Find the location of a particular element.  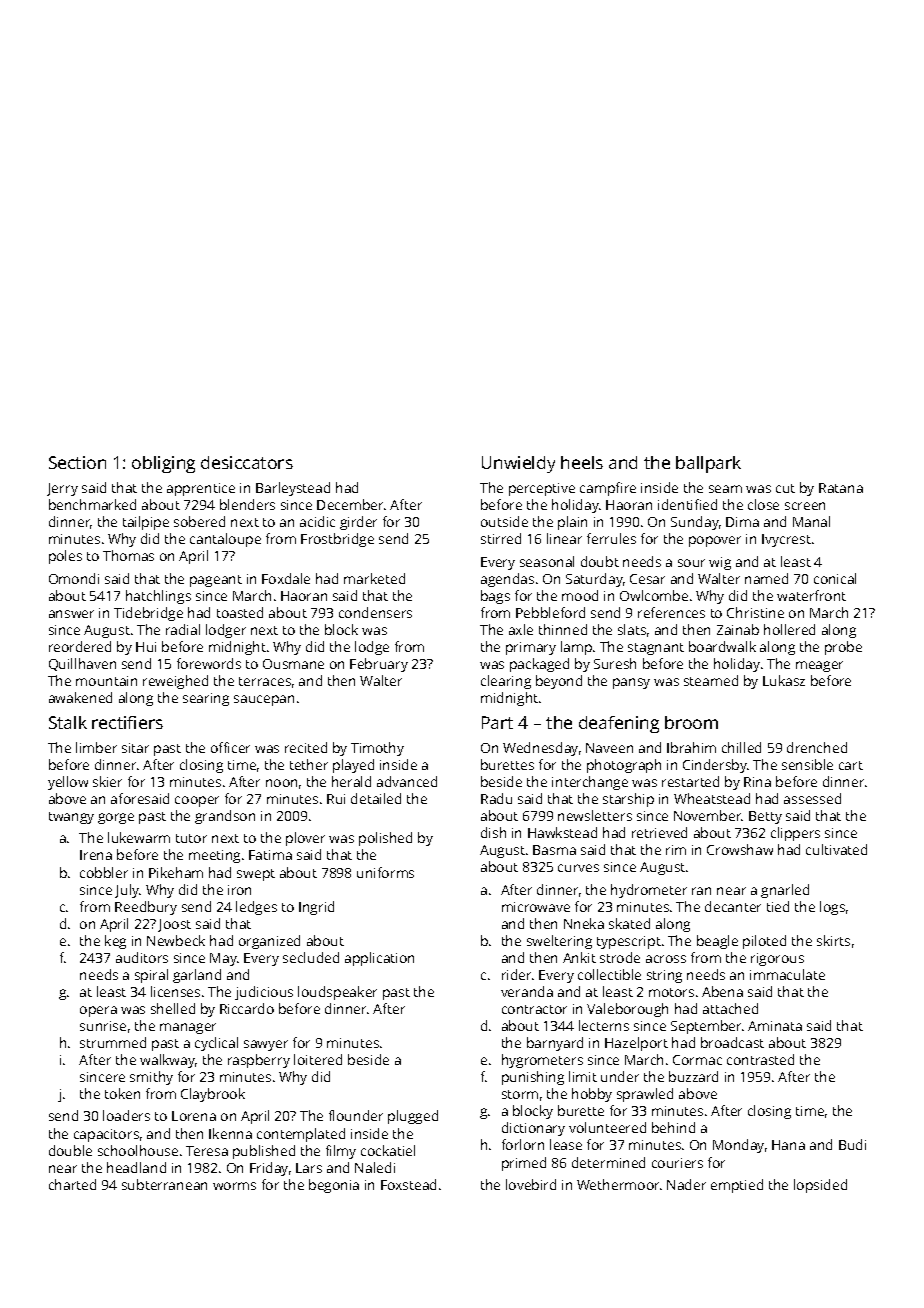

Wheatstead is located at coordinates (712, 798).
